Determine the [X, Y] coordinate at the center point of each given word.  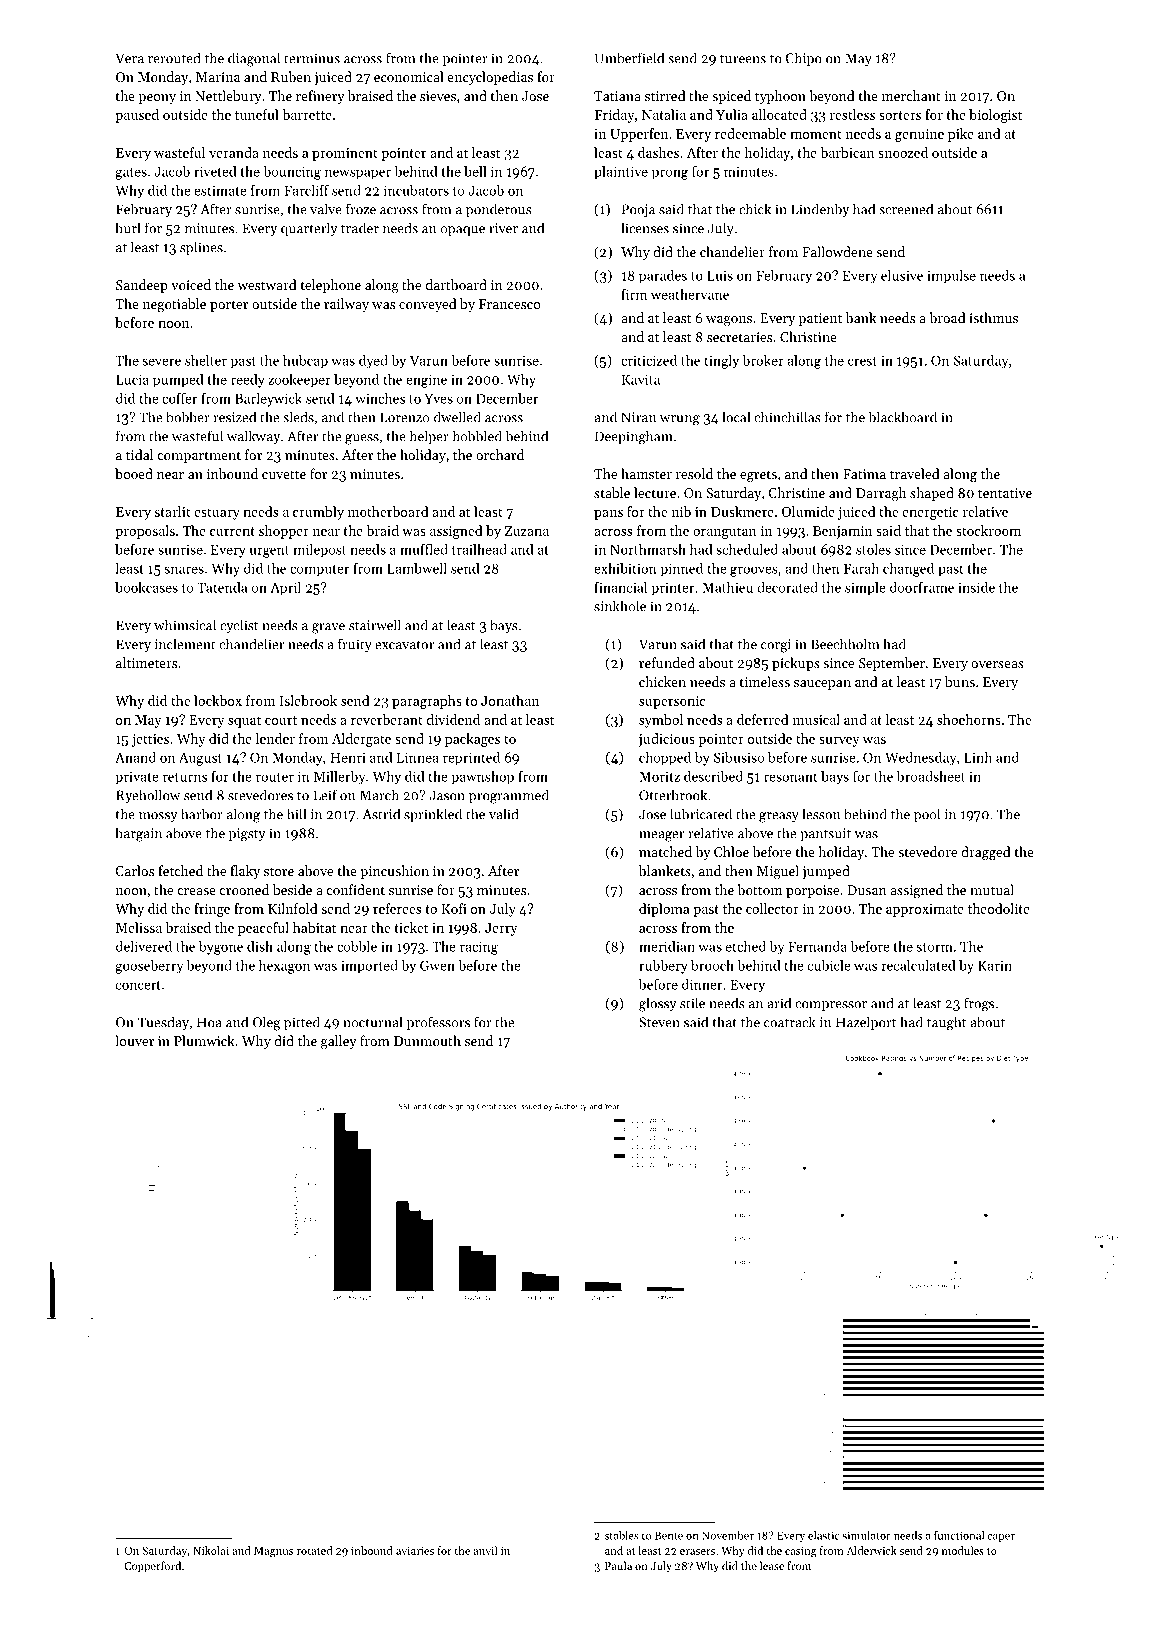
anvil [485, 1550]
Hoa [209, 1022]
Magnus [273, 1552]
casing [801, 1552]
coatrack [790, 1022]
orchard [500, 454]
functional [959, 1535]
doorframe [922, 587]
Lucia [132, 379]
